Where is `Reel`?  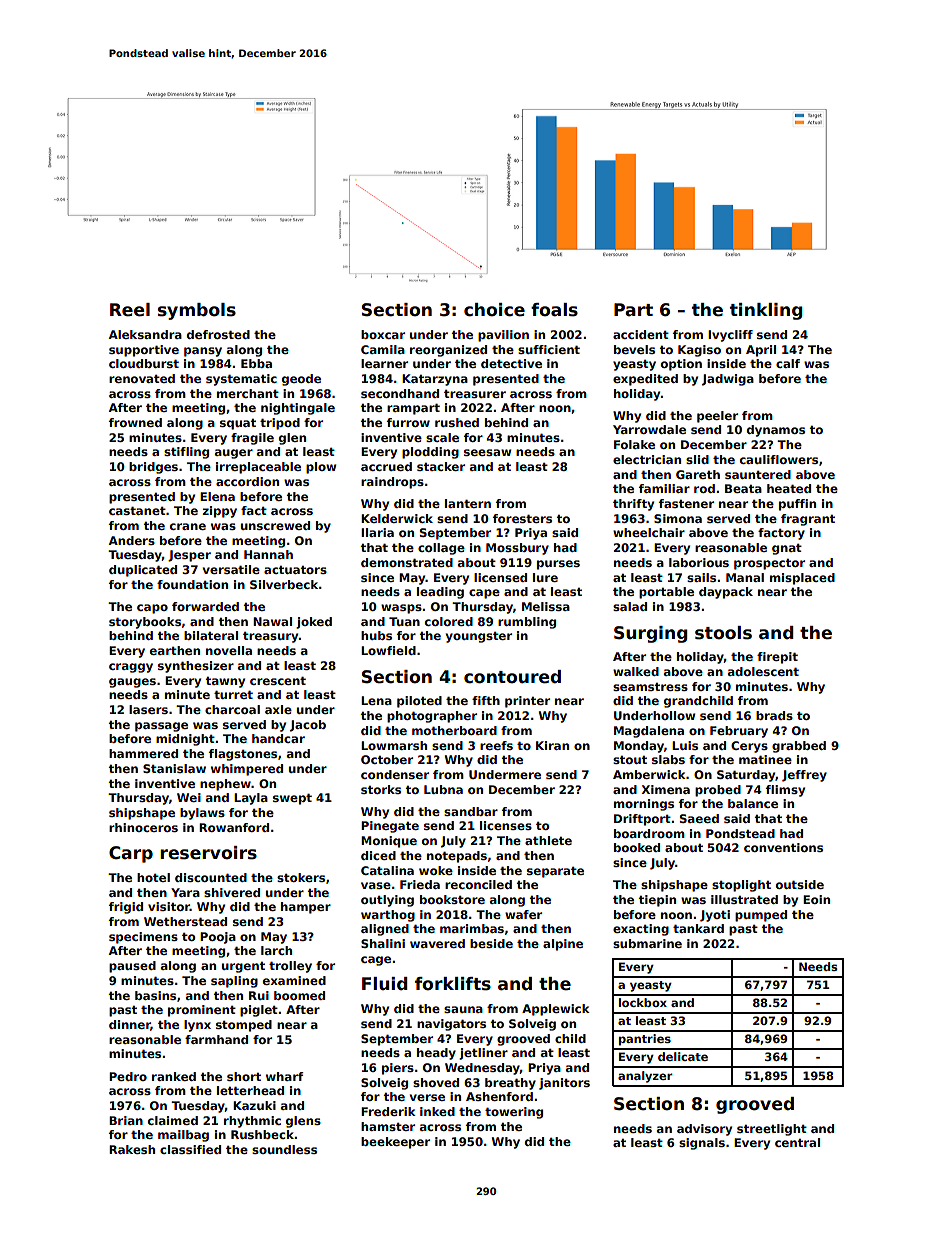 Reel is located at coordinates (130, 310).
